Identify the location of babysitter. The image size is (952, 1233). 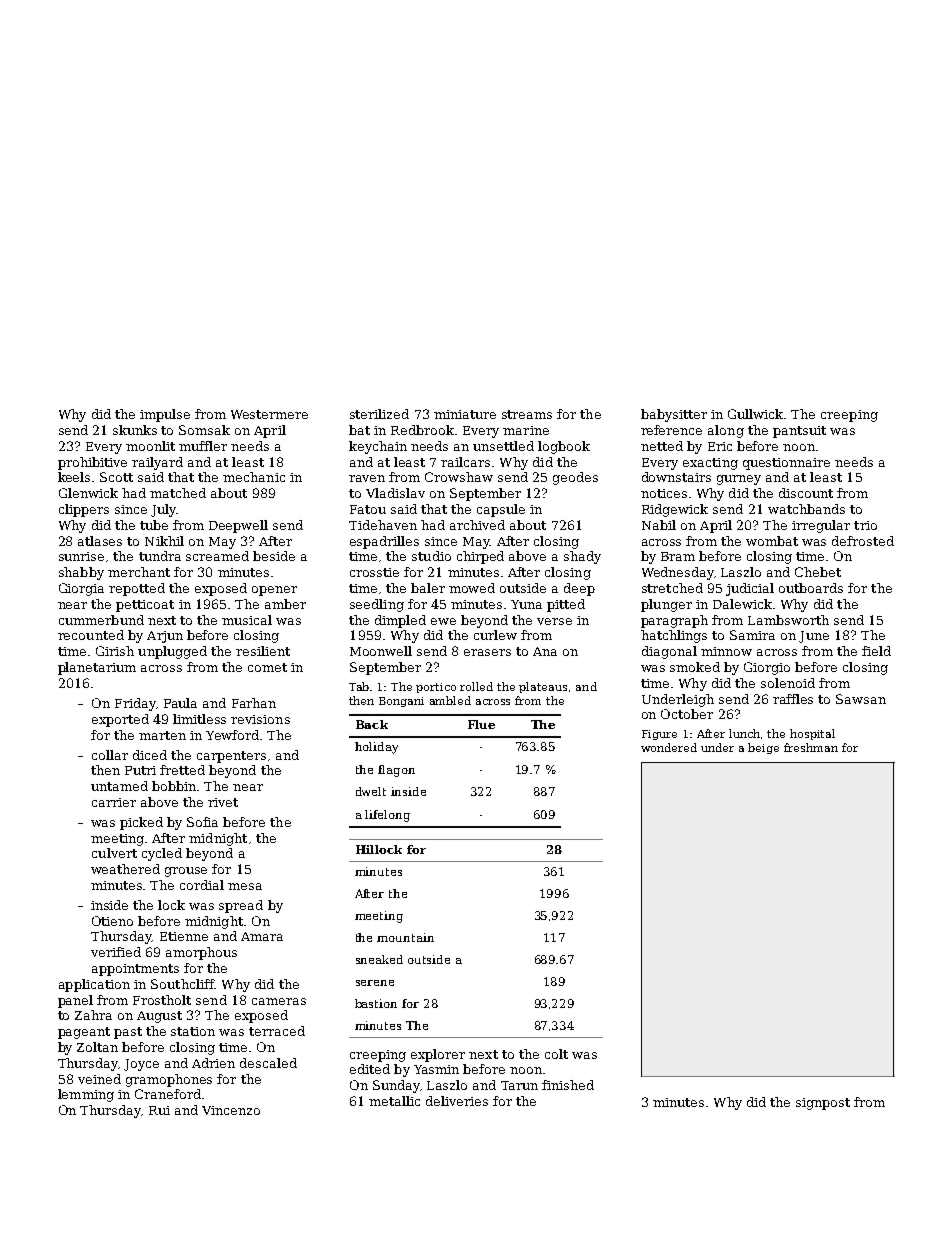
(674, 415).
